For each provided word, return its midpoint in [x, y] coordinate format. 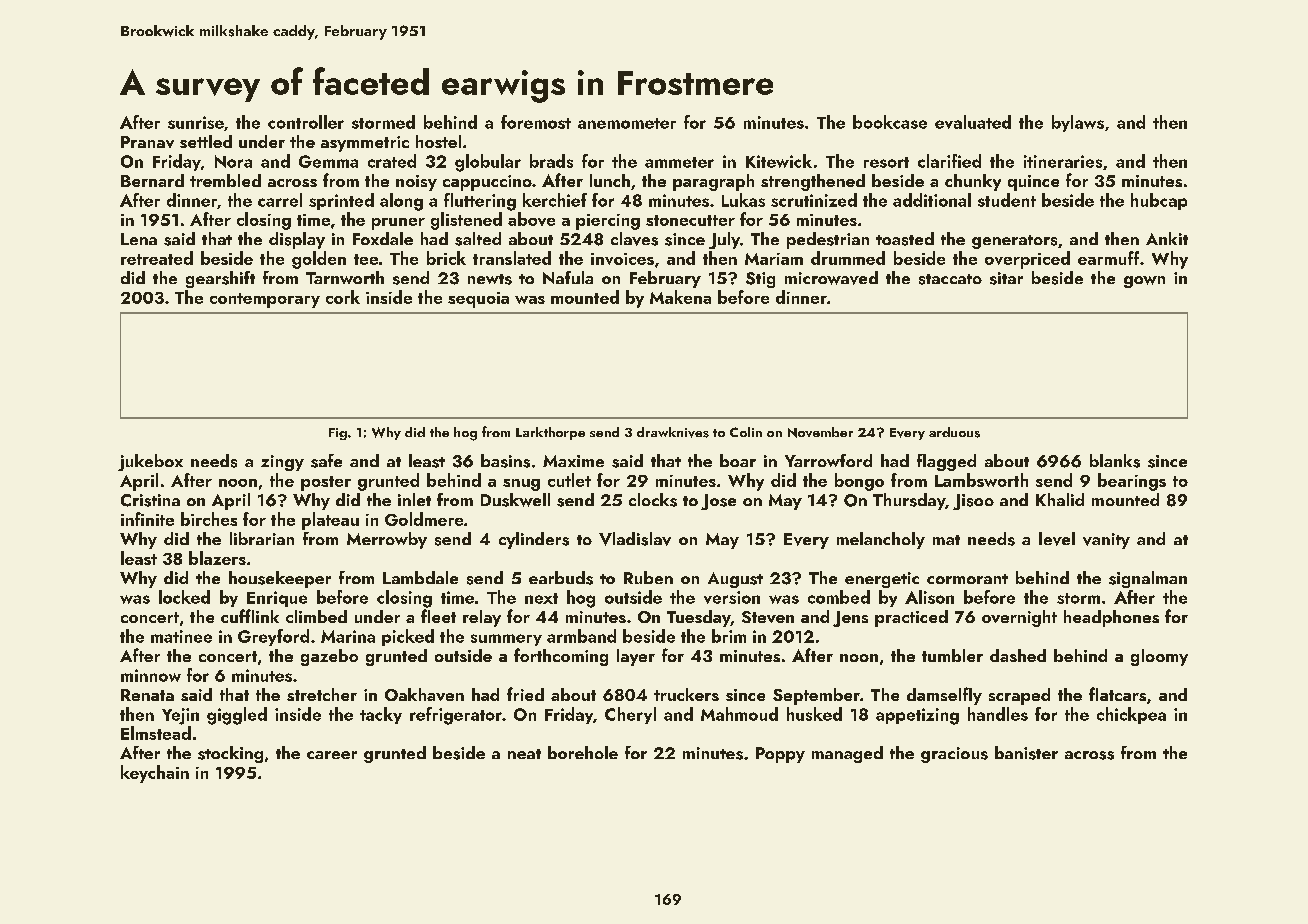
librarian [262, 538]
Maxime [573, 461]
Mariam [774, 259]
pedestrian [828, 240]
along [401, 202]
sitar [1006, 278]
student [1007, 200]
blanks [1115, 461]
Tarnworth [345, 277]
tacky [381, 715]
